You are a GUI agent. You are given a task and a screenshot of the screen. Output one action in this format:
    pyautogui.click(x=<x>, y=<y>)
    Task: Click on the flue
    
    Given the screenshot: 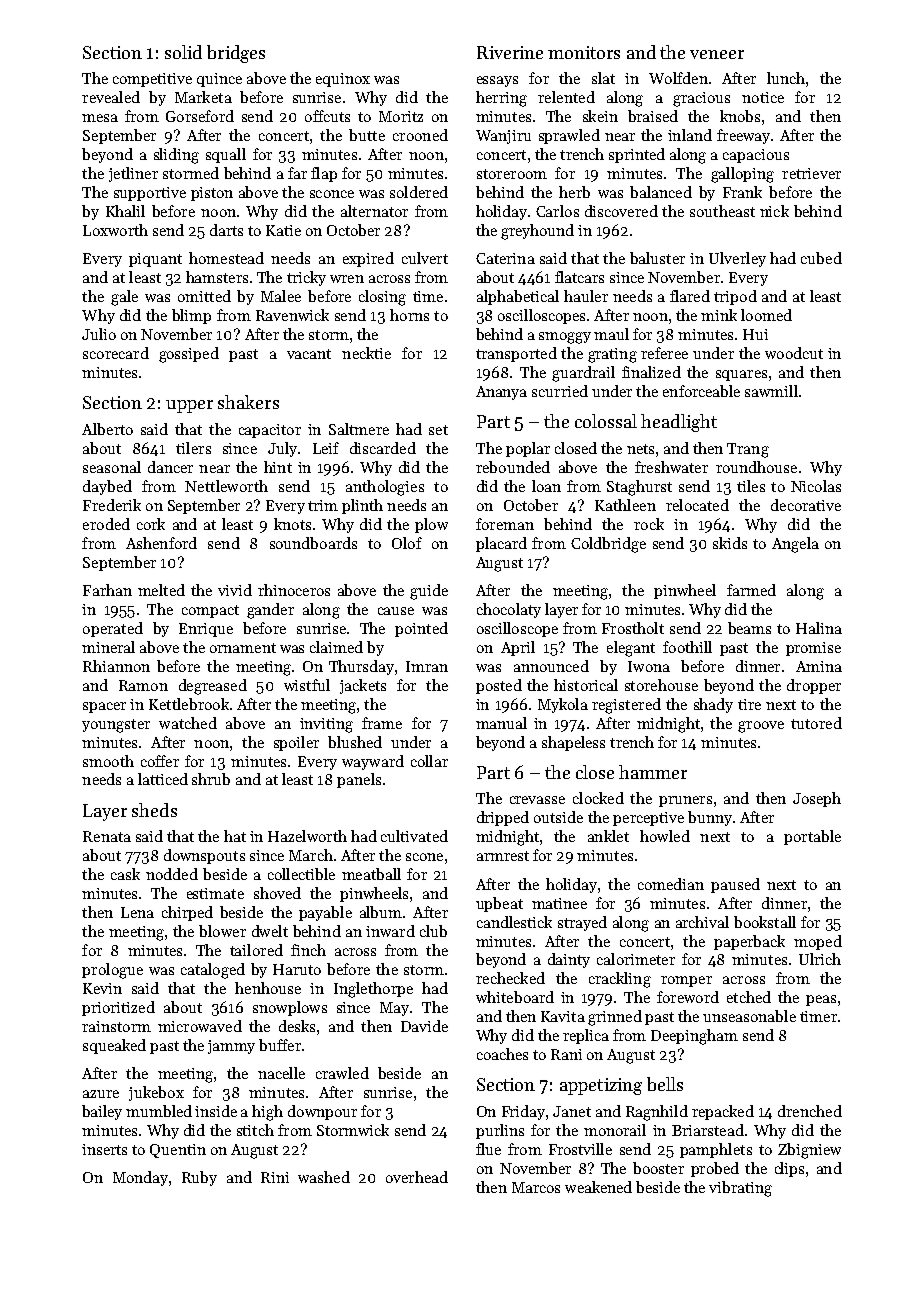 What is the action you would take?
    pyautogui.click(x=488, y=1149)
